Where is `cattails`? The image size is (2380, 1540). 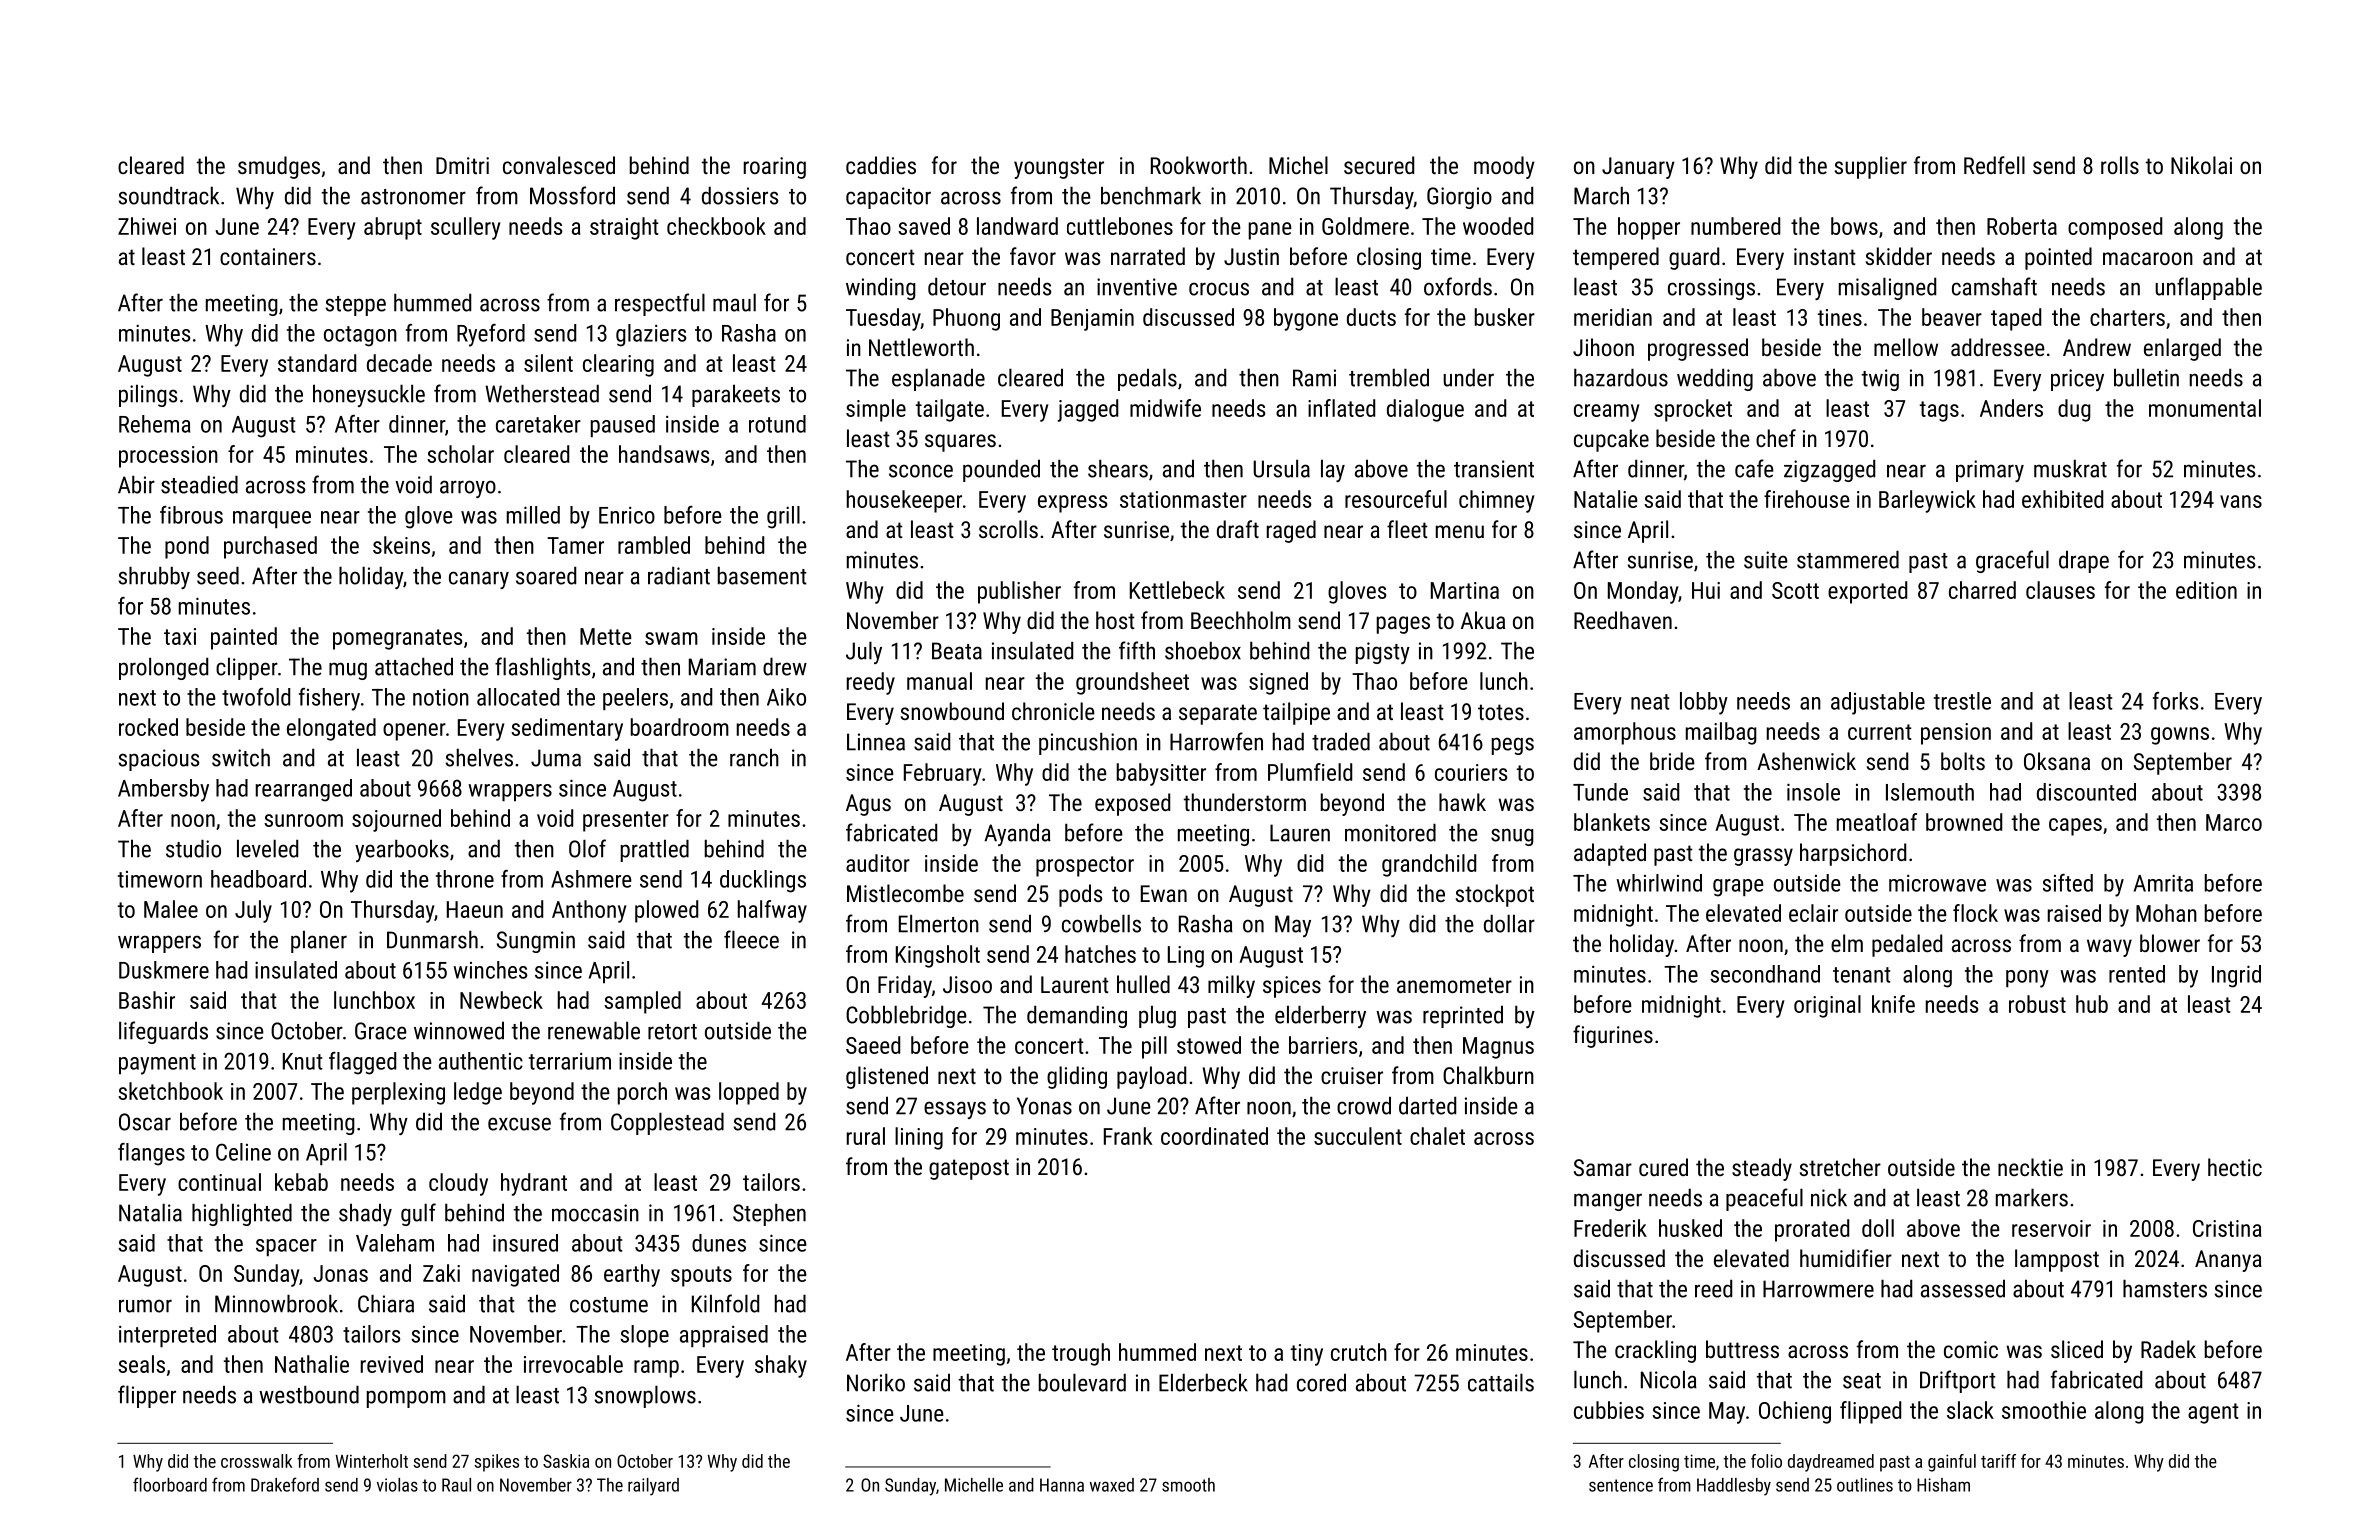
cattails is located at coordinates (1501, 1382).
